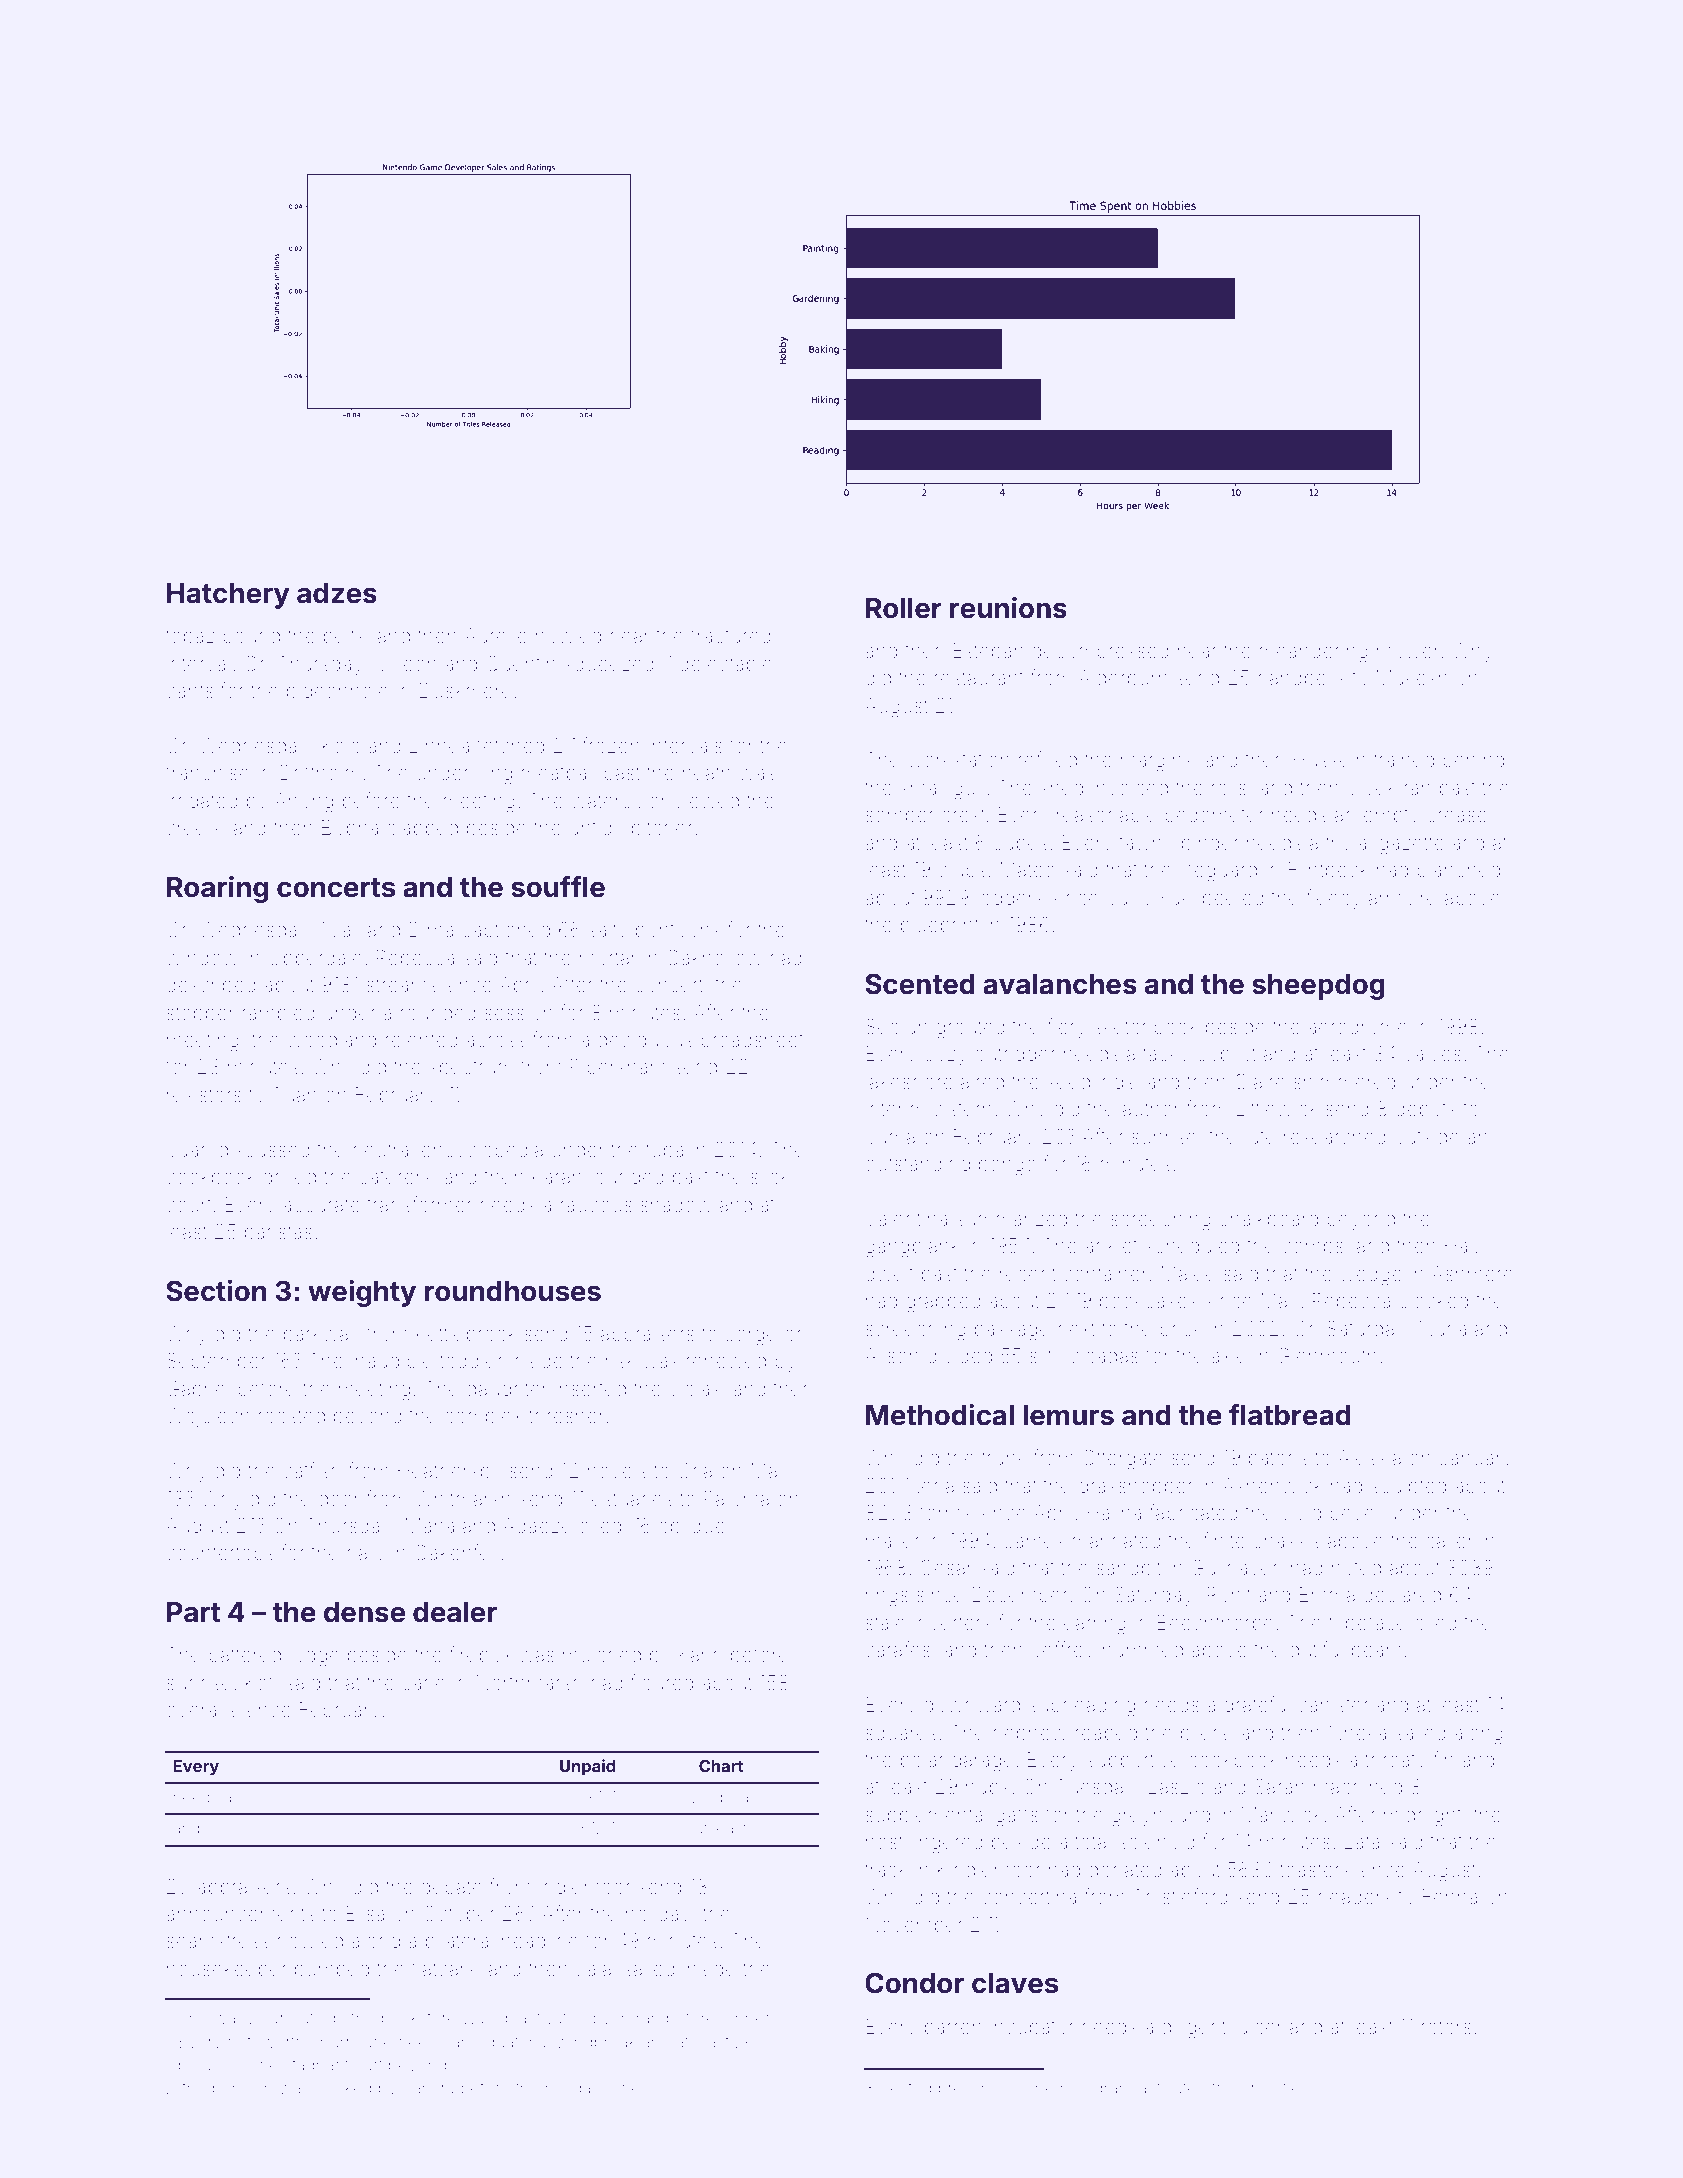  Describe the element at coordinates (337, 593) in the image. I see `adzes` at that location.
